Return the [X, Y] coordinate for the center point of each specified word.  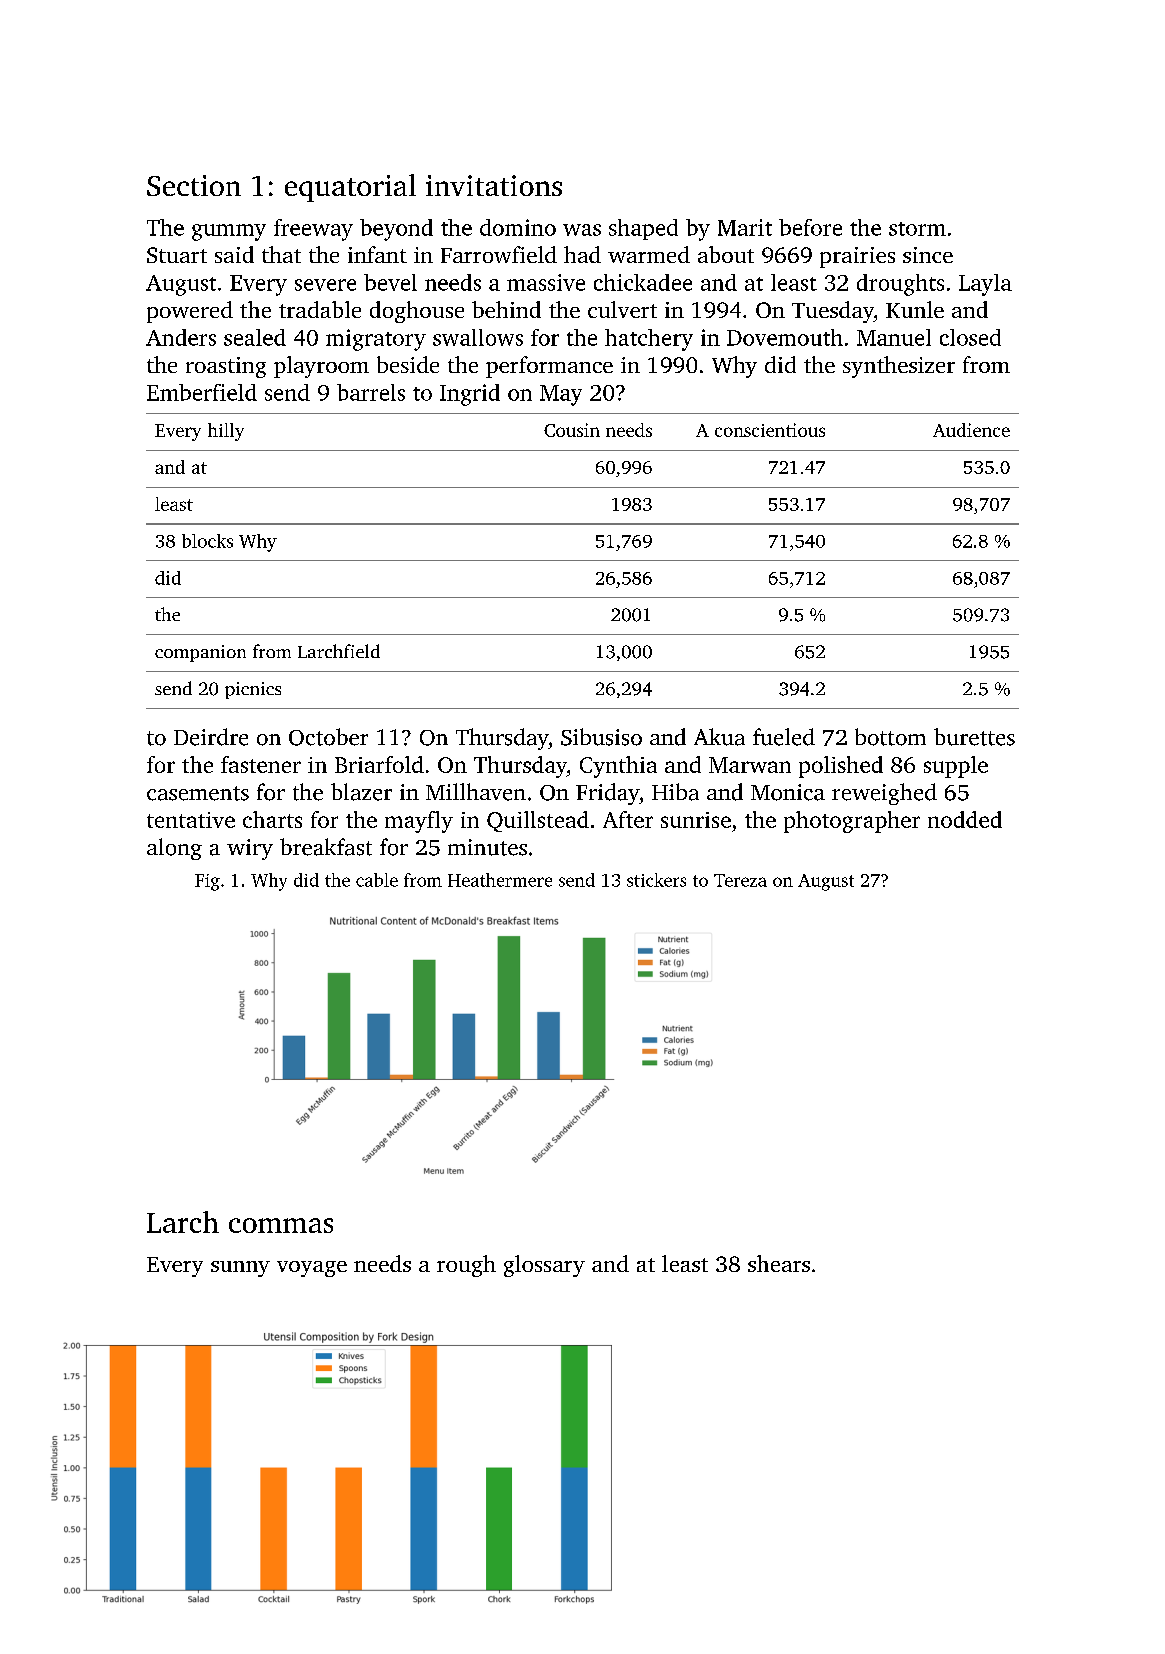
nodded [965, 819]
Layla [985, 285]
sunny [240, 1269]
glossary [544, 1266]
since [928, 255]
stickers [656, 880]
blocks [207, 541]
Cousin [572, 430]
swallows [478, 337]
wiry [250, 849]
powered [190, 312]
